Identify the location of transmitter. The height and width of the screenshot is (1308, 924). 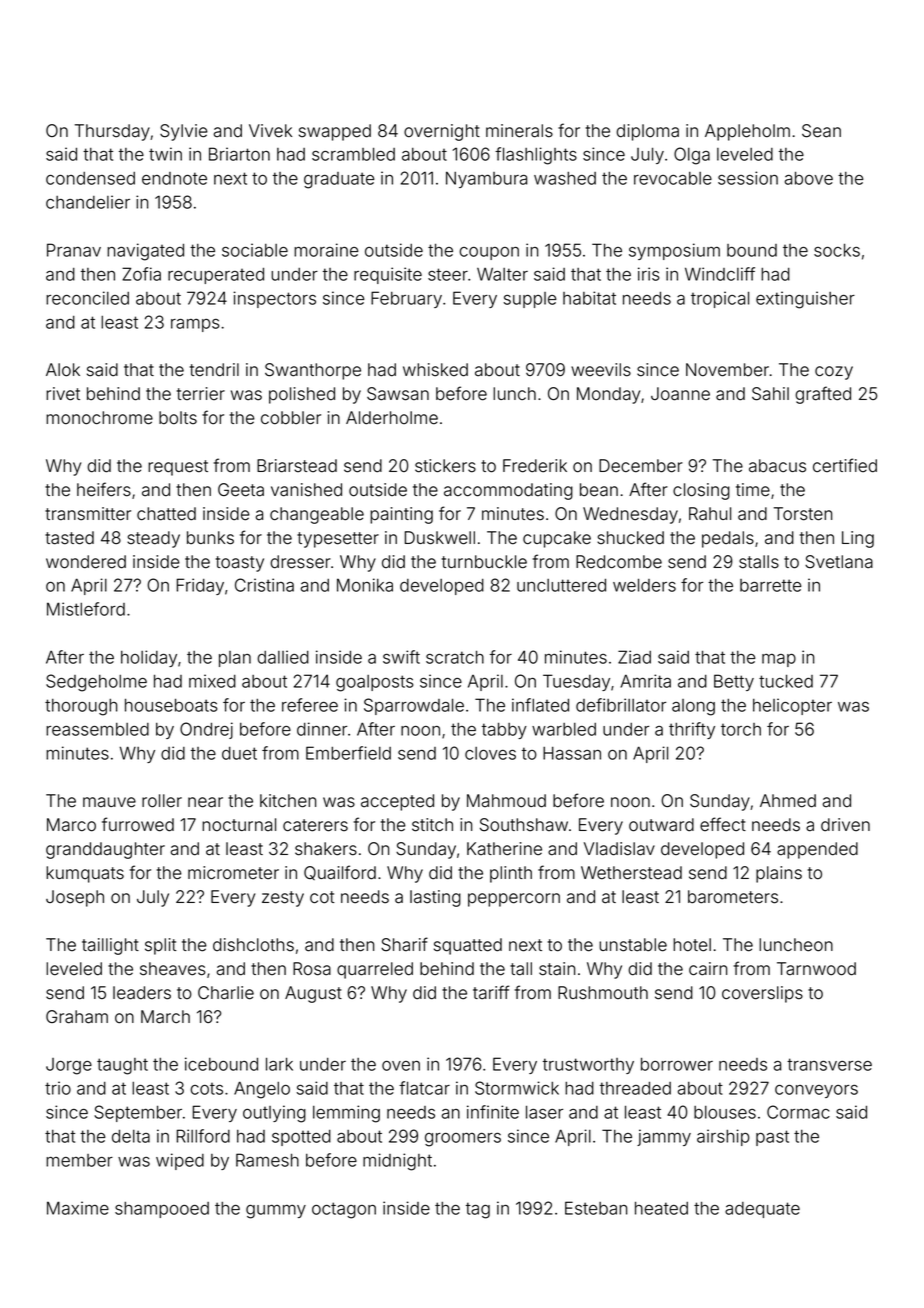
(88, 514).
